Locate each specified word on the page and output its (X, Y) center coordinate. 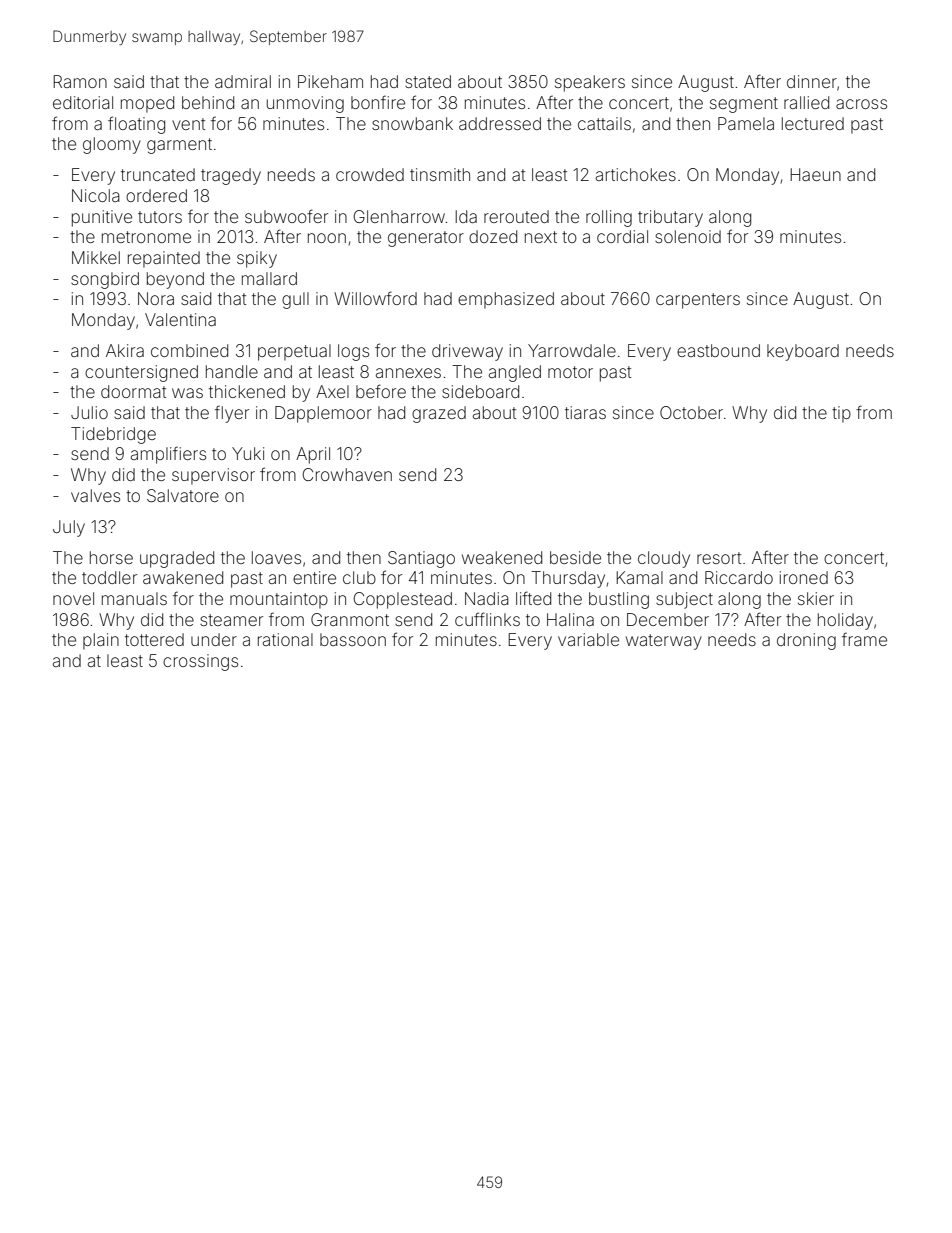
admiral (243, 81)
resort (719, 558)
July (69, 528)
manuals (134, 598)
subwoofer (286, 216)
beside (575, 557)
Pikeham (330, 81)
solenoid (688, 236)
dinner (812, 81)
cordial (622, 236)
